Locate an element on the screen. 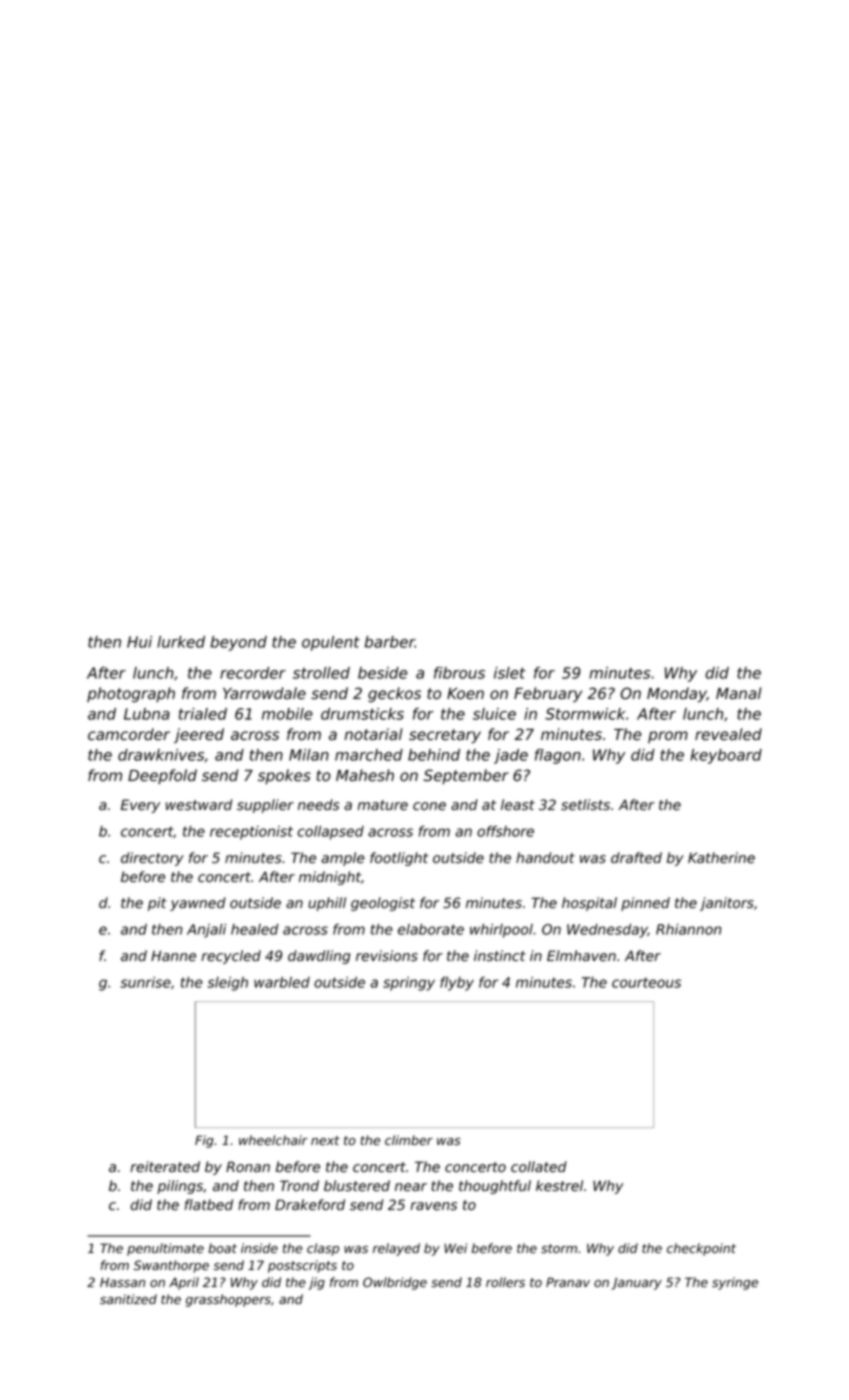 The width and height of the screenshot is (849, 1400). grasshoppers is located at coordinates (228, 1300).
